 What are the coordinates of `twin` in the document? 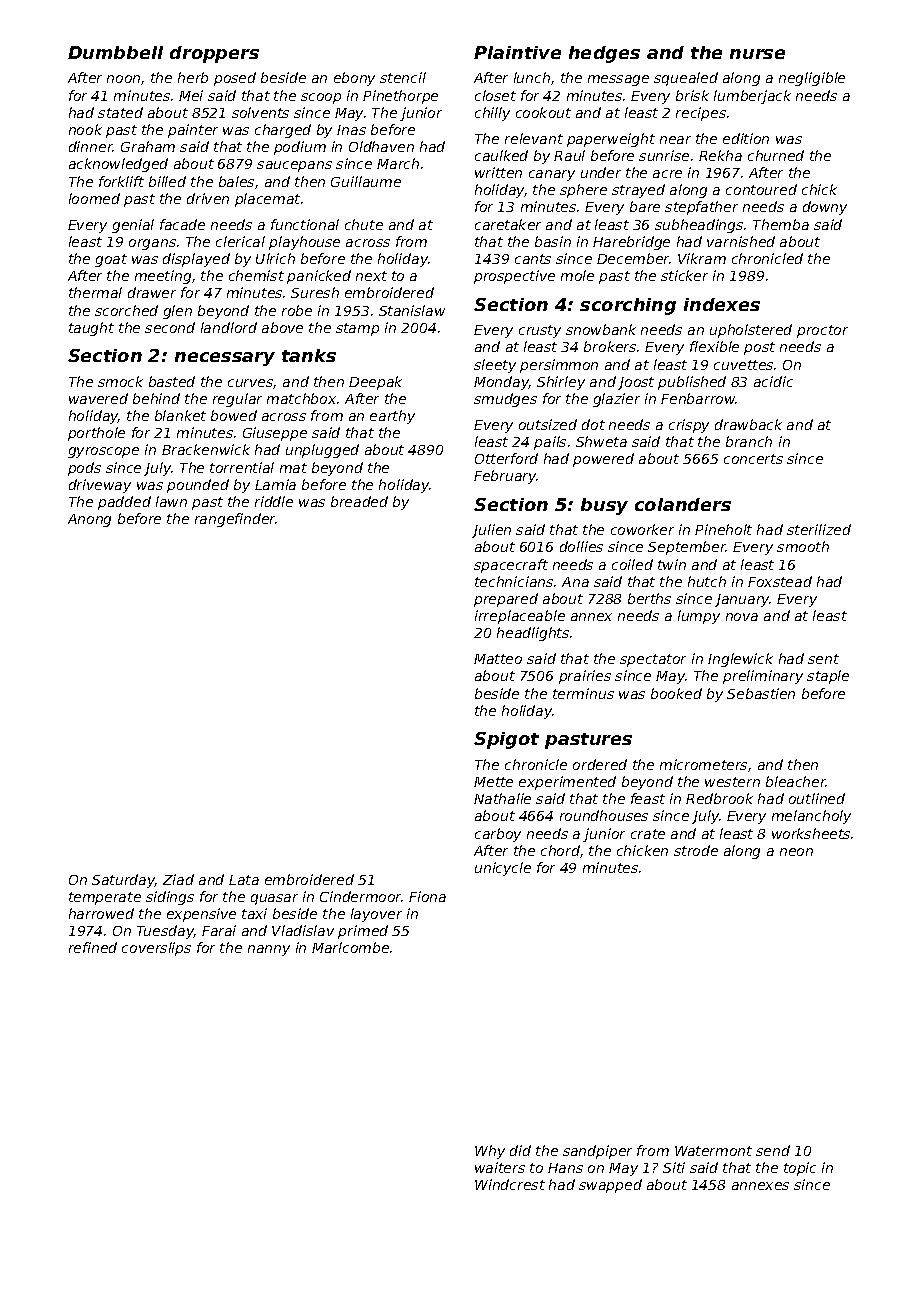 It's located at (672, 564).
